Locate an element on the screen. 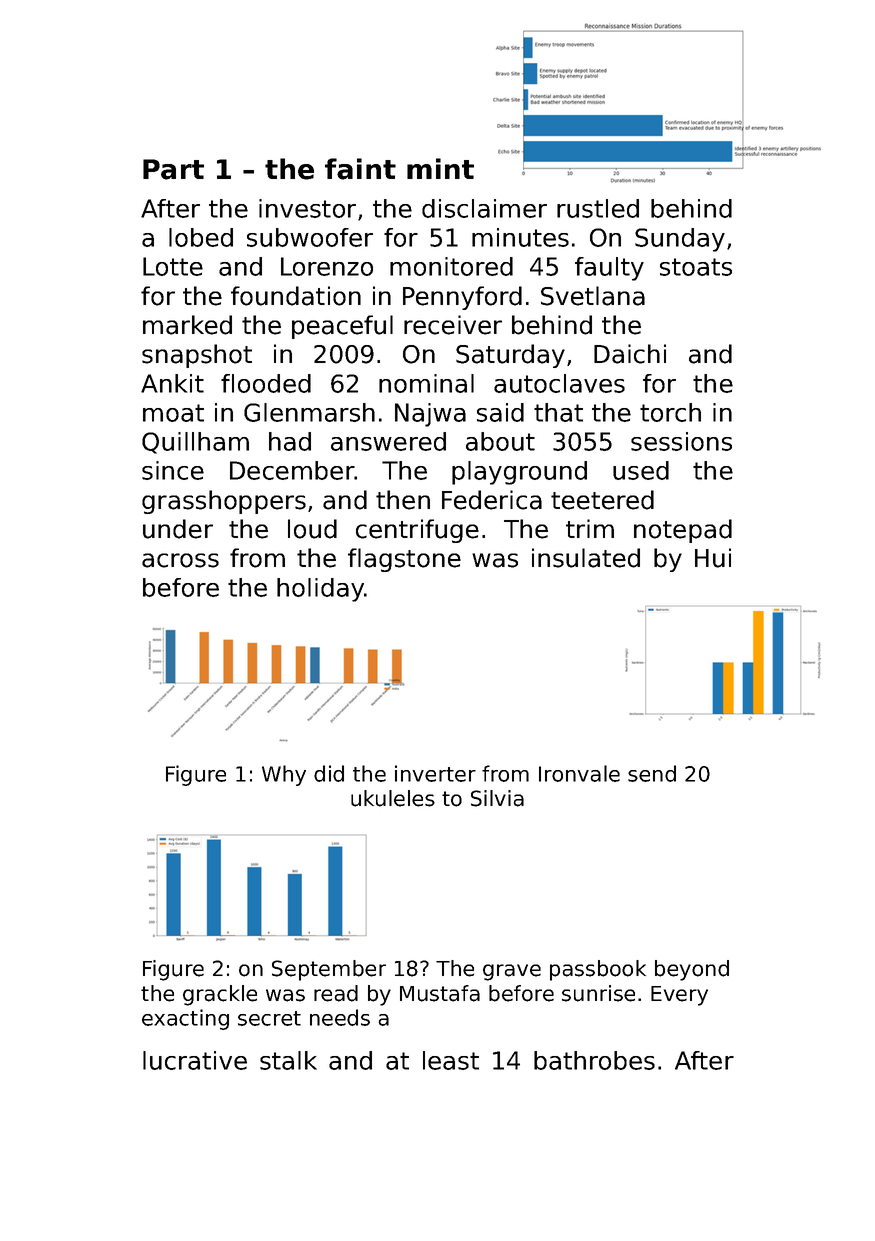 This screenshot has width=875, height=1241. stalk is located at coordinates (288, 1060).
